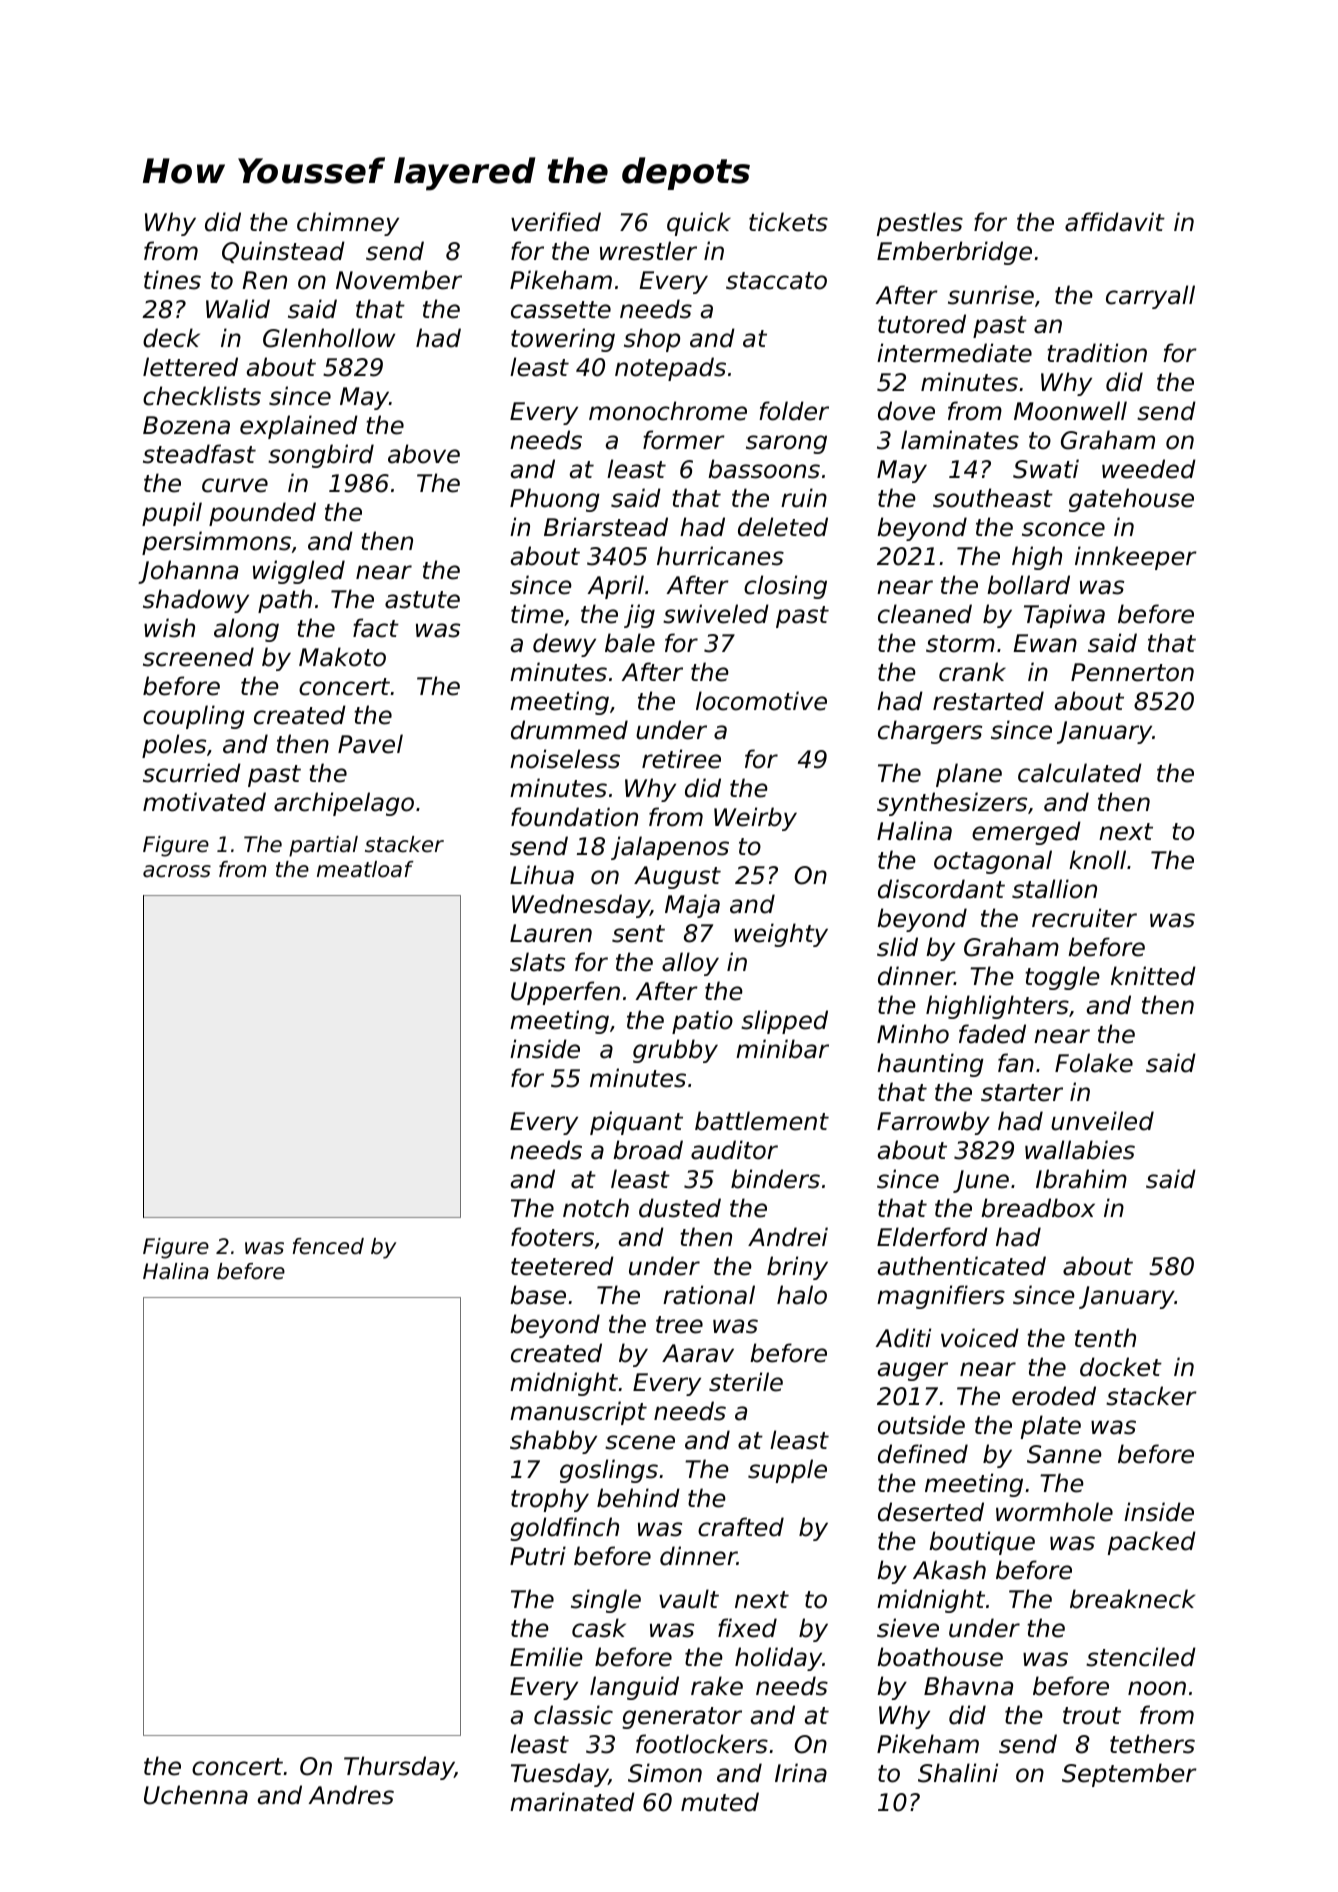 This screenshot has width=1338, height=1892. Describe the element at coordinates (192, 773) in the screenshot. I see `scurried` at that location.
